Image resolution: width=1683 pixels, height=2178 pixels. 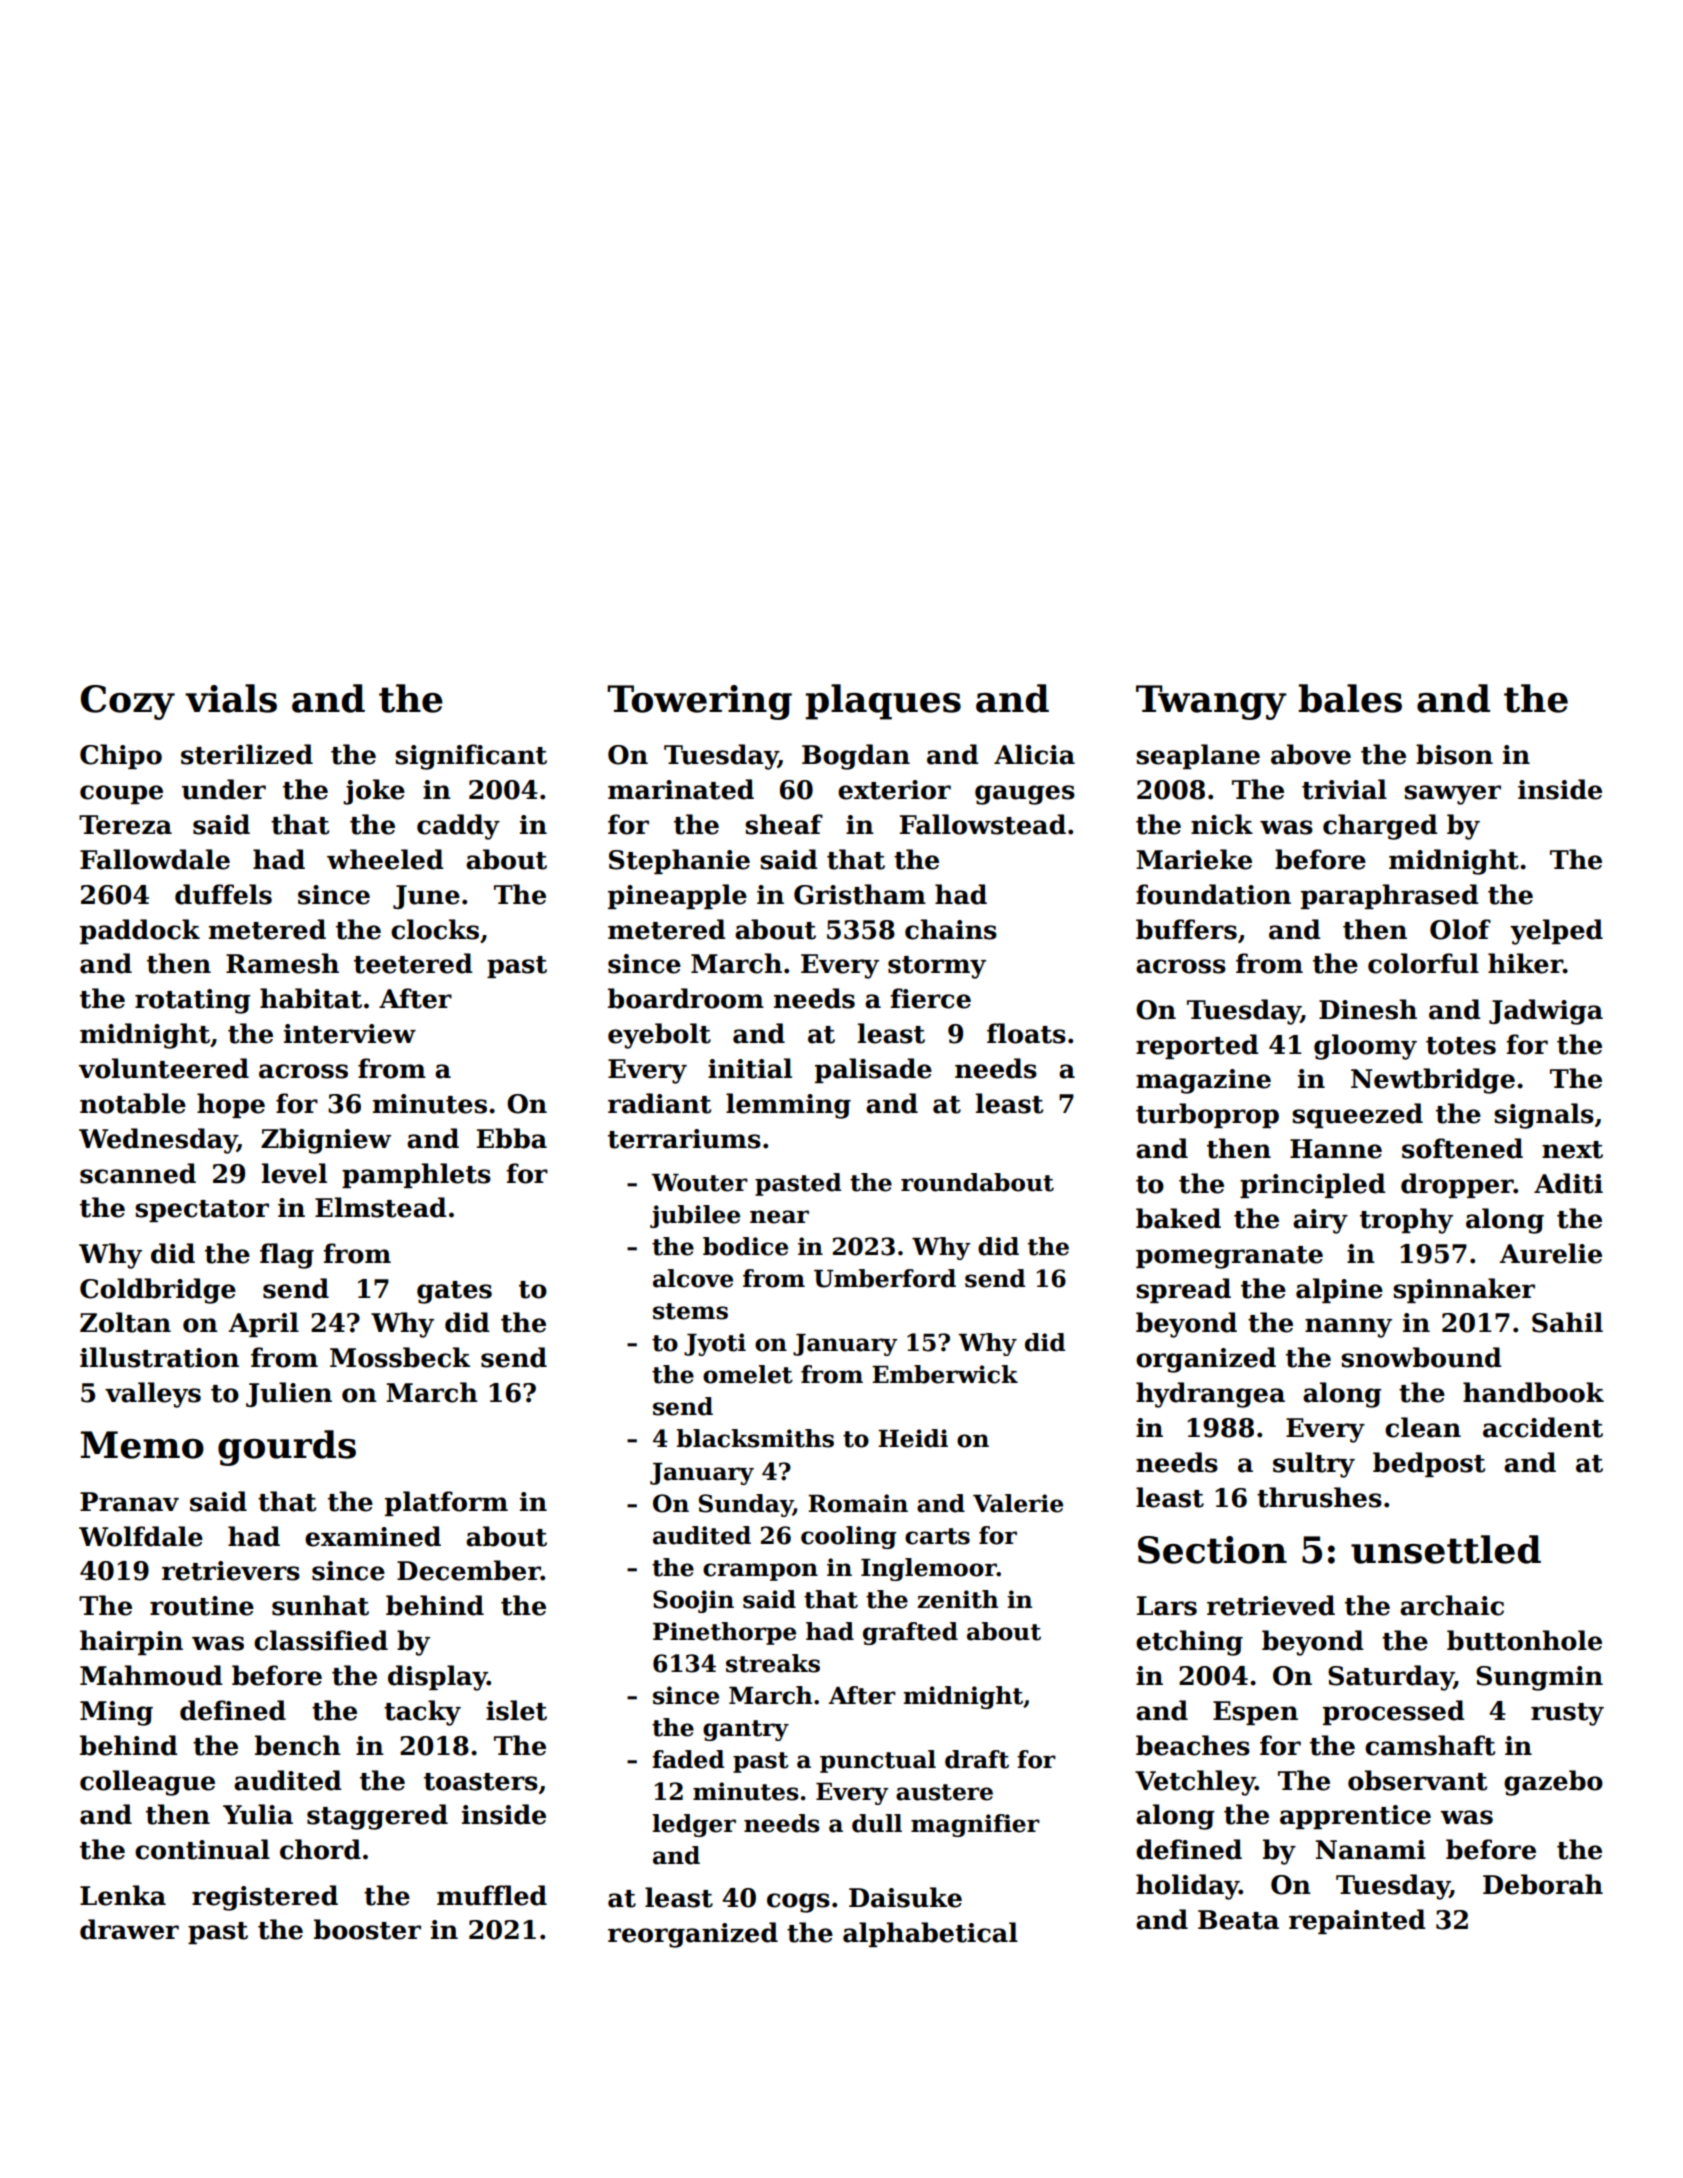 What do you see at coordinates (699, 702) in the image?
I see `Towering` at bounding box center [699, 702].
